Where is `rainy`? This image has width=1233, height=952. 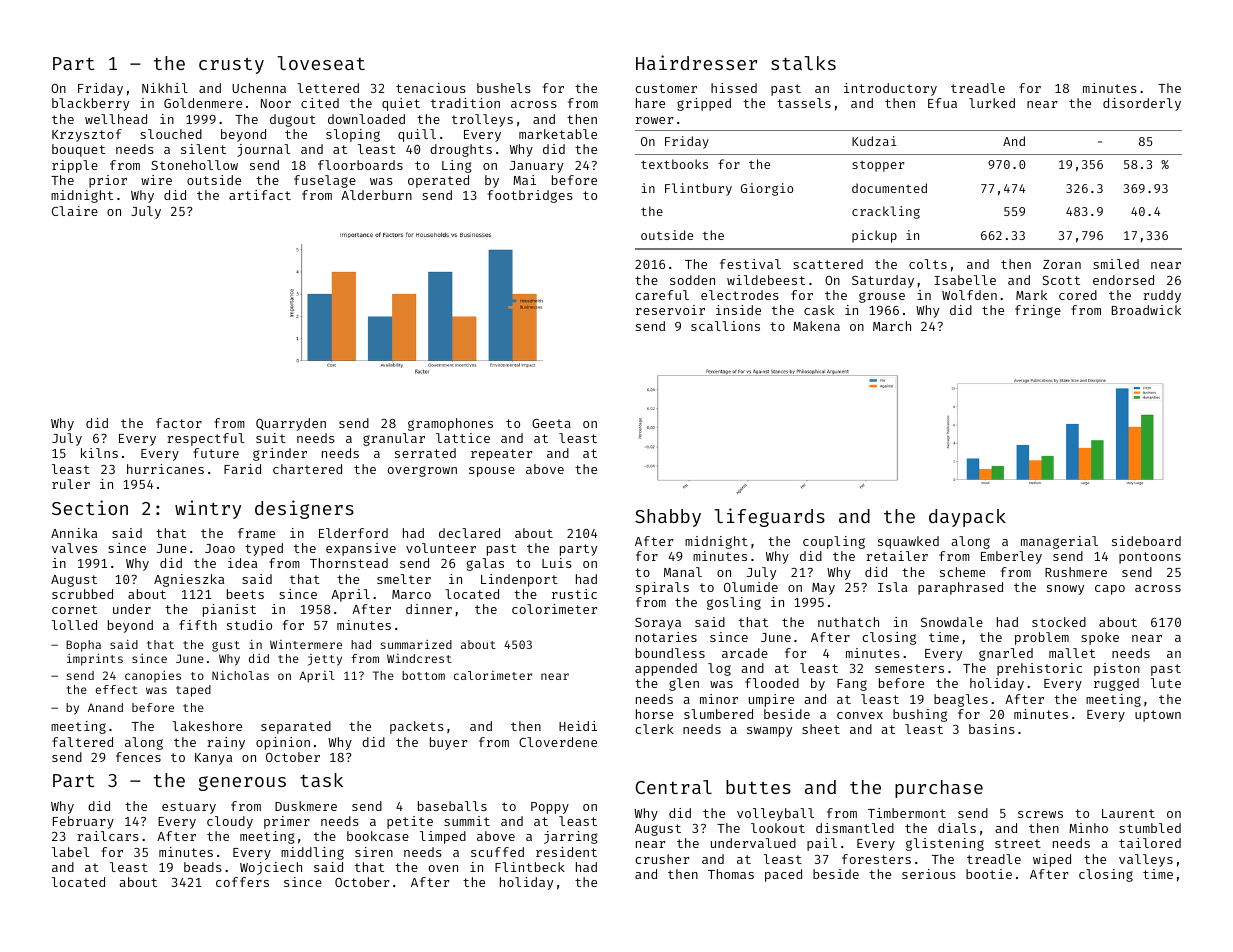
rainy is located at coordinates (226, 743).
